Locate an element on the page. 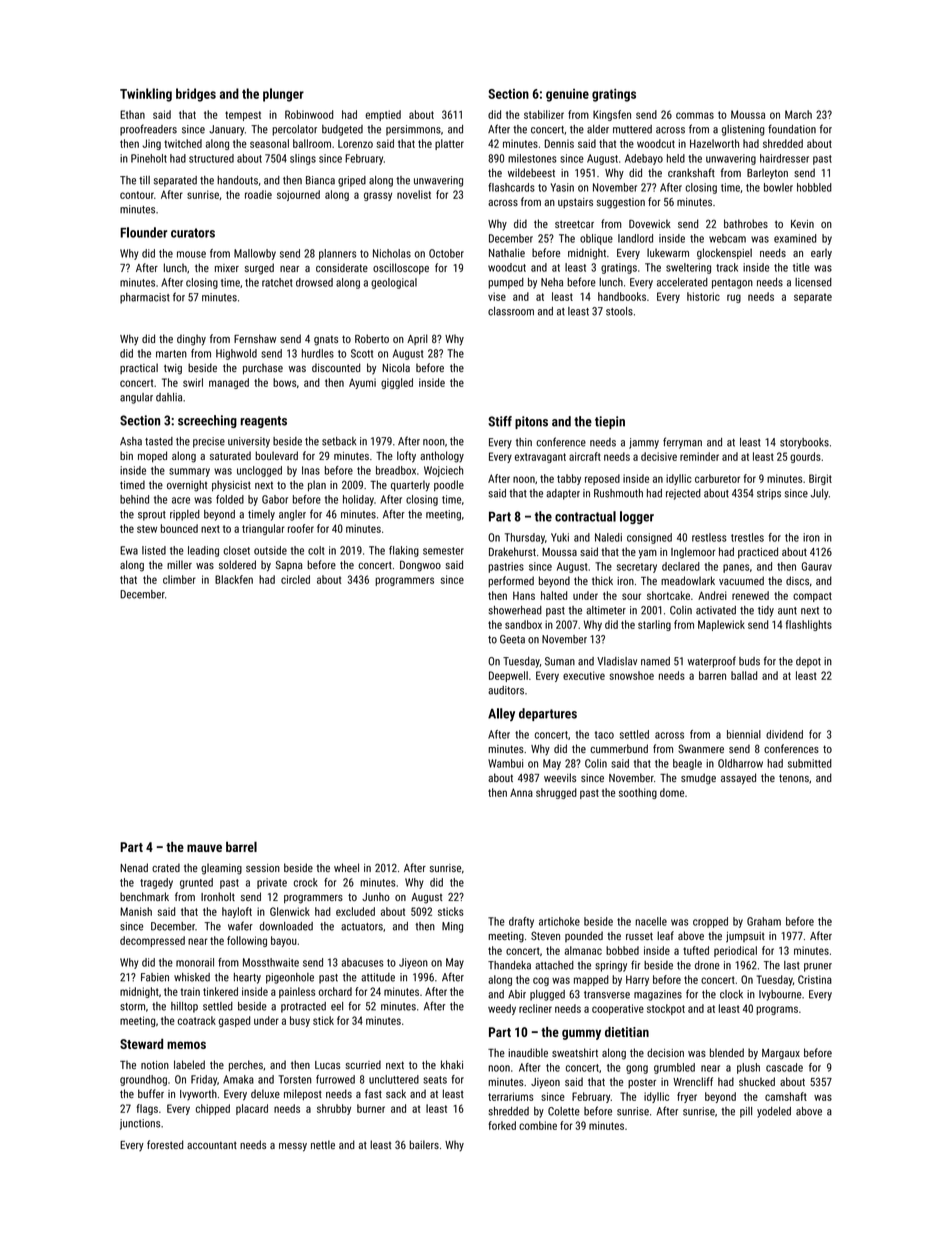 The height and width of the image is (1233, 952). scurried is located at coordinates (363, 1064).
